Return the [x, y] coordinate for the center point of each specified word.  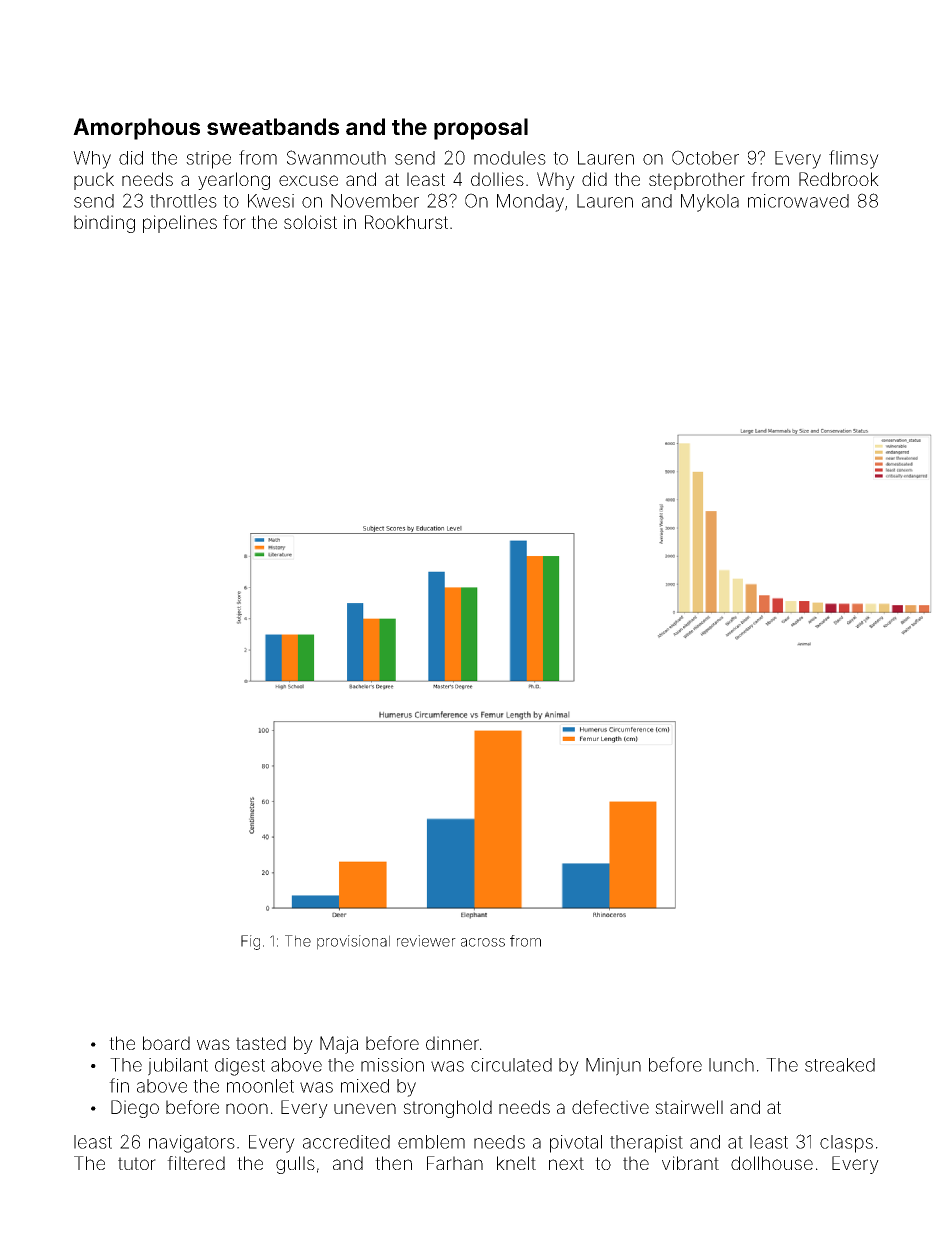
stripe [208, 160]
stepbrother [697, 181]
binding [104, 224]
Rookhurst [406, 222]
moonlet [260, 1086]
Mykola [710, 203]
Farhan [455, 1163]
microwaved [798, 201]
